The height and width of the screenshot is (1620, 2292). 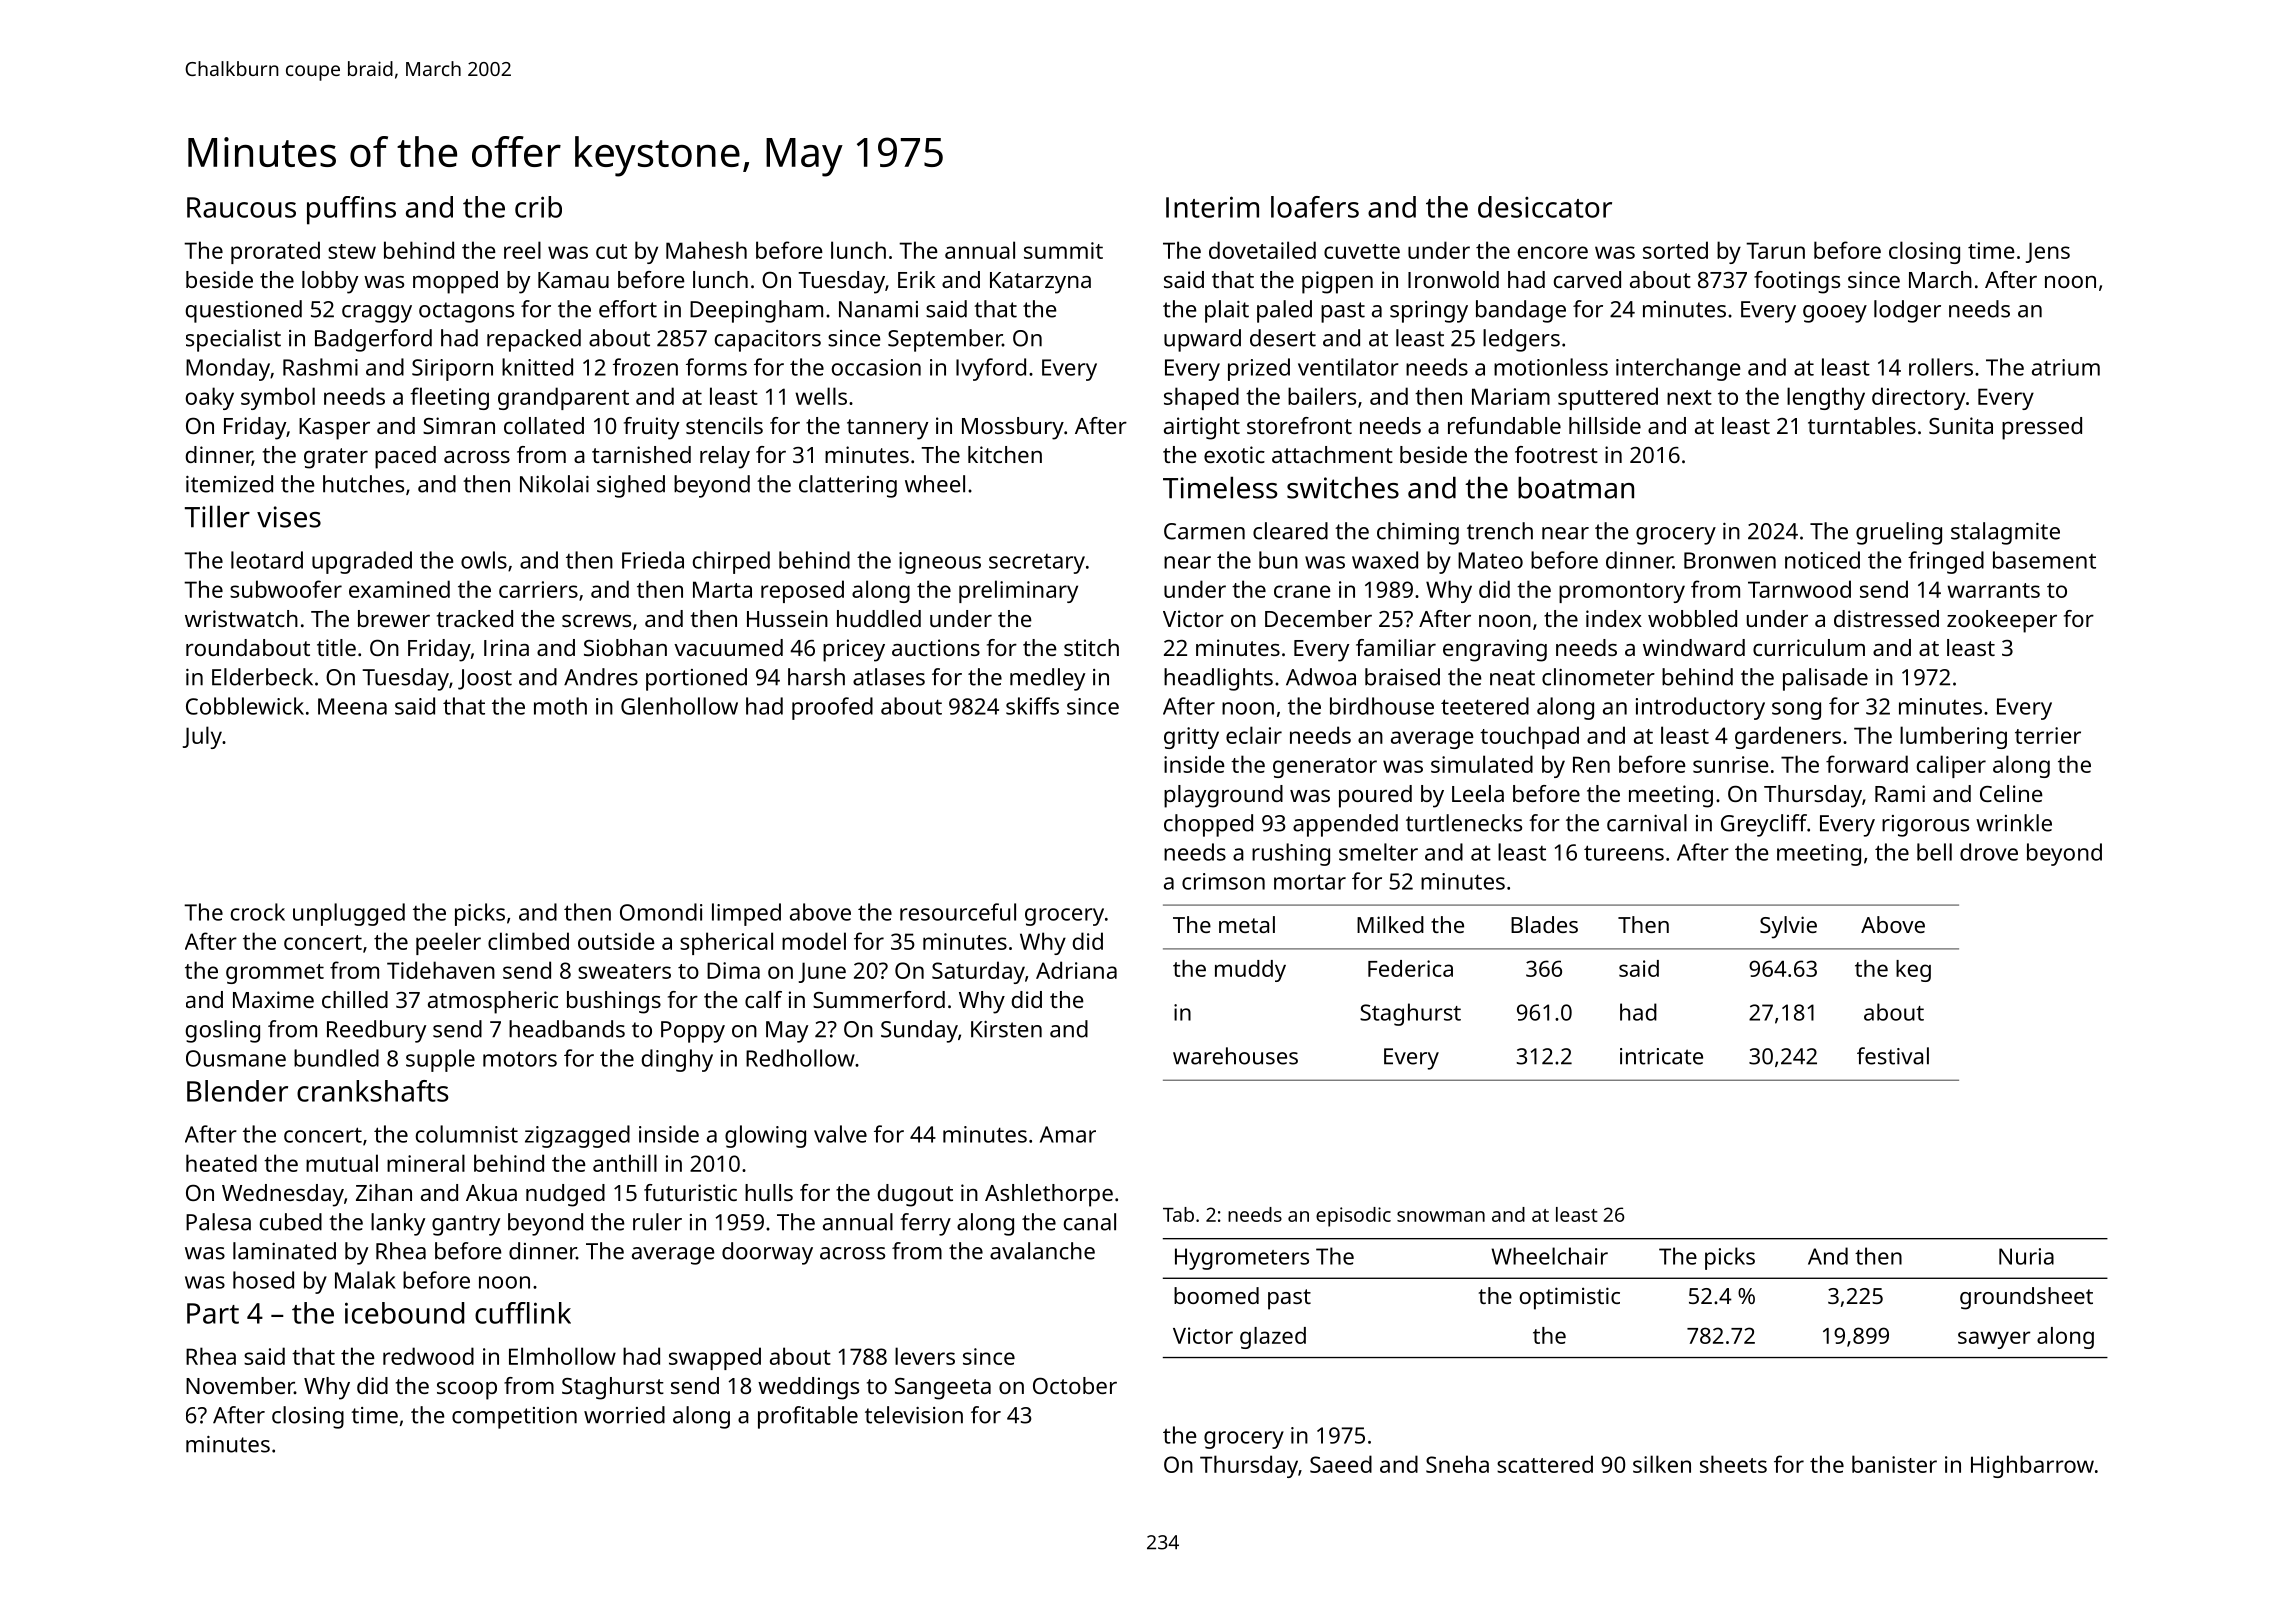 I want to click on Omondi, so click(x=661, y=912).
